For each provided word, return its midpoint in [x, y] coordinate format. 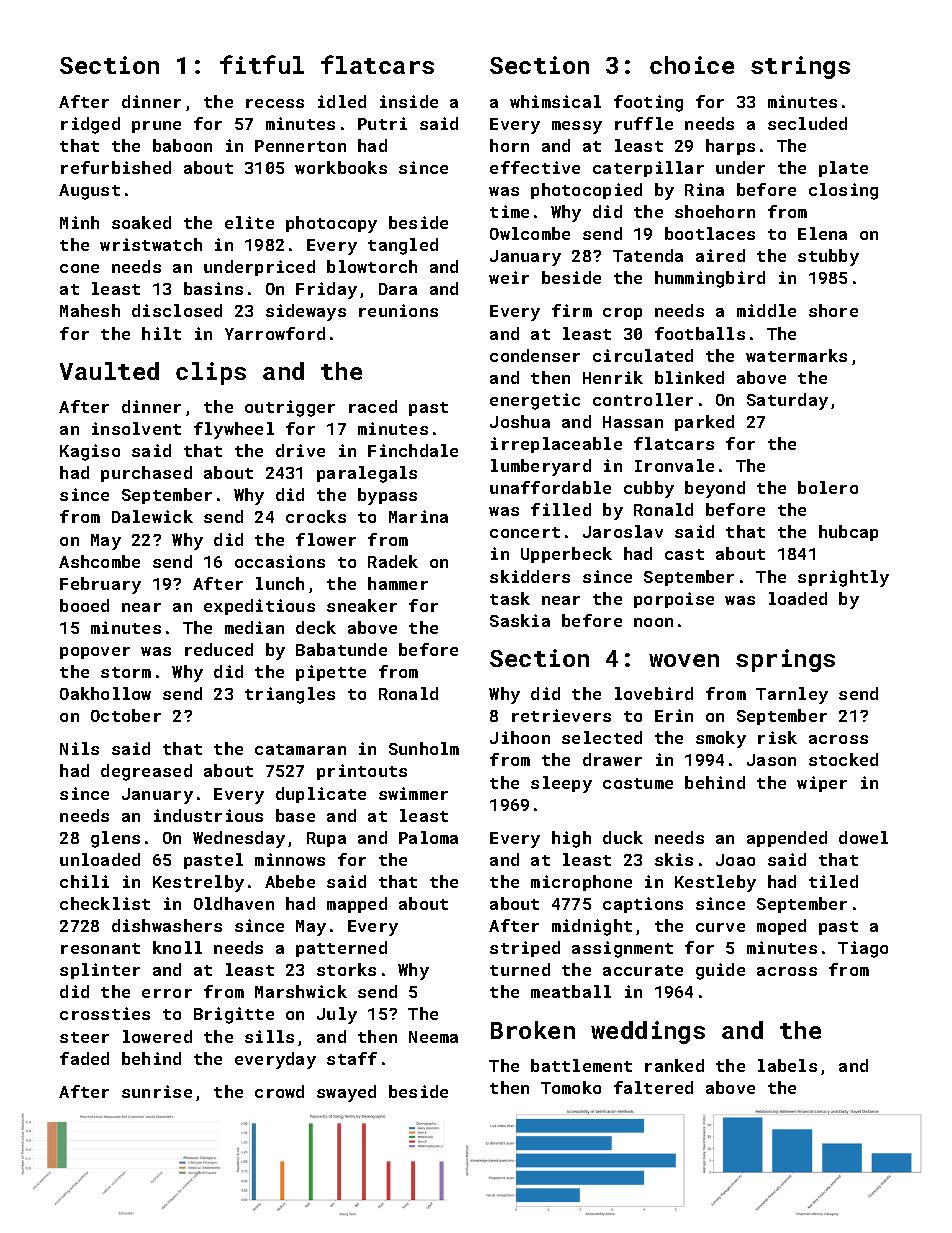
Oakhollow [105, 693]
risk [777, 737]
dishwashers [167, 925]
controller [643, 399]
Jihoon [520, 737]
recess [275, 103]
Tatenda [648, 255]
